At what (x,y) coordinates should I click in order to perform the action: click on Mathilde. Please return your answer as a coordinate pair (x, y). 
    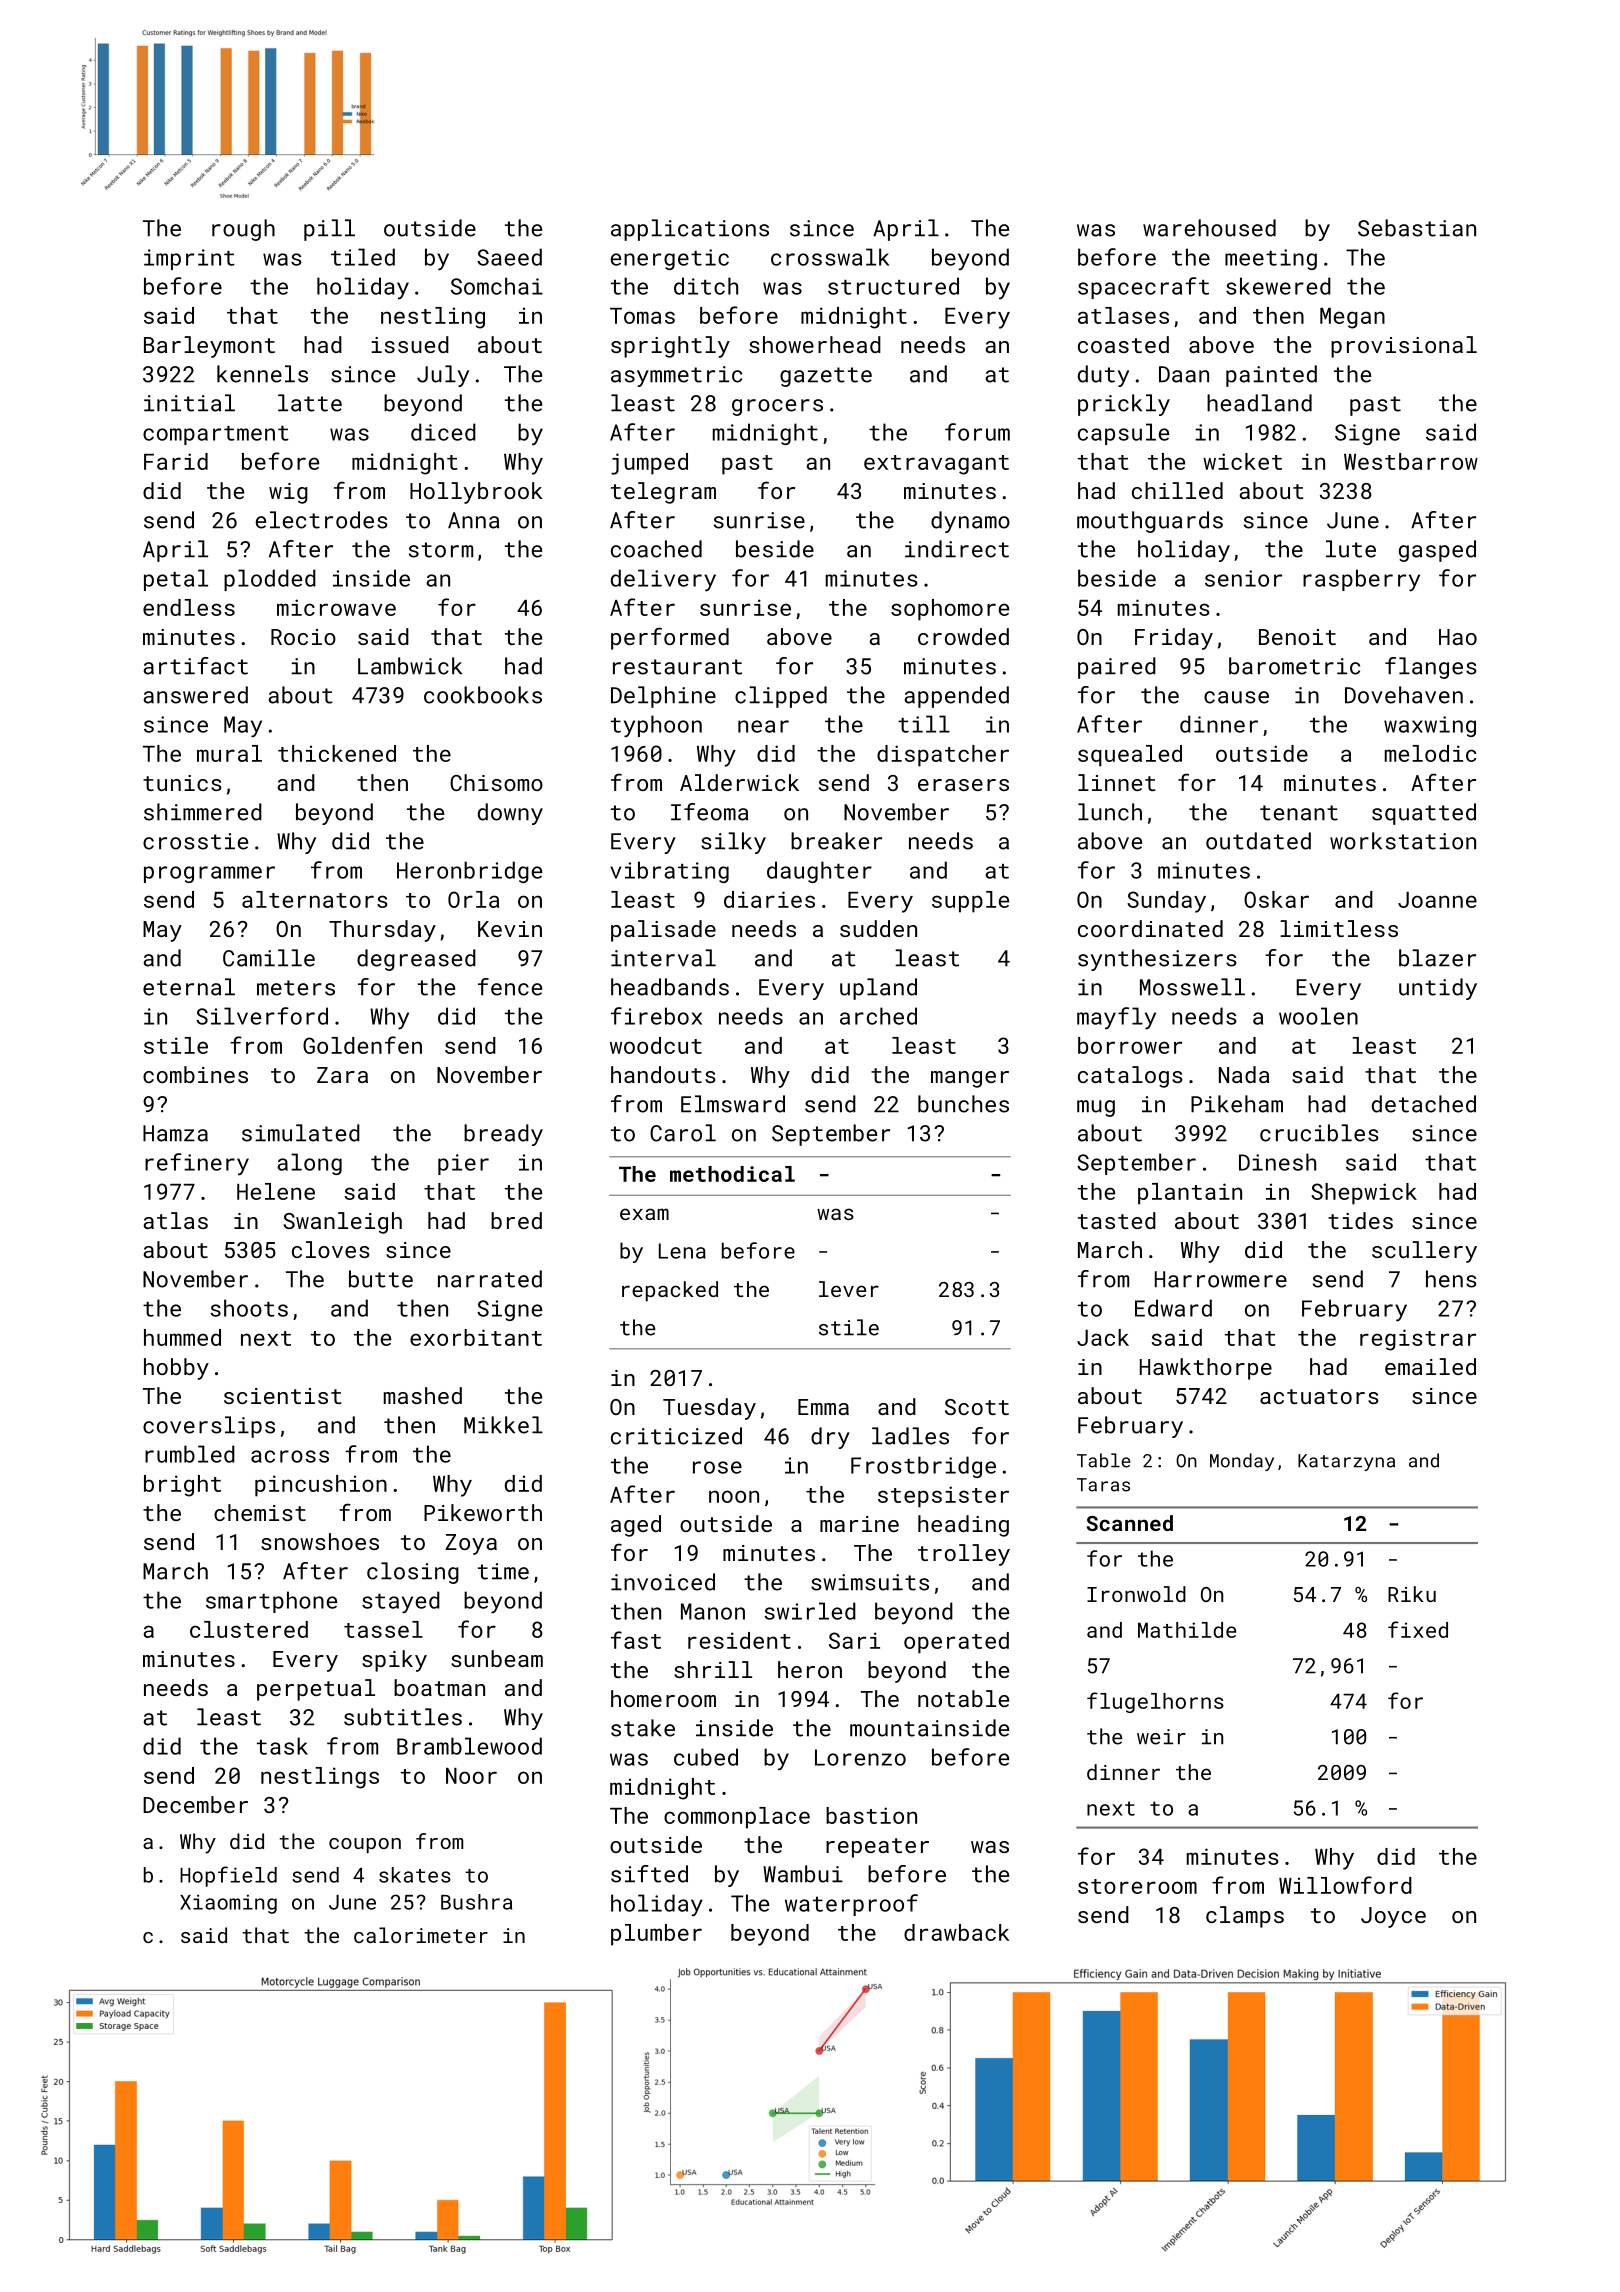
    Looking at the image, I should click on (1187, 1630).
